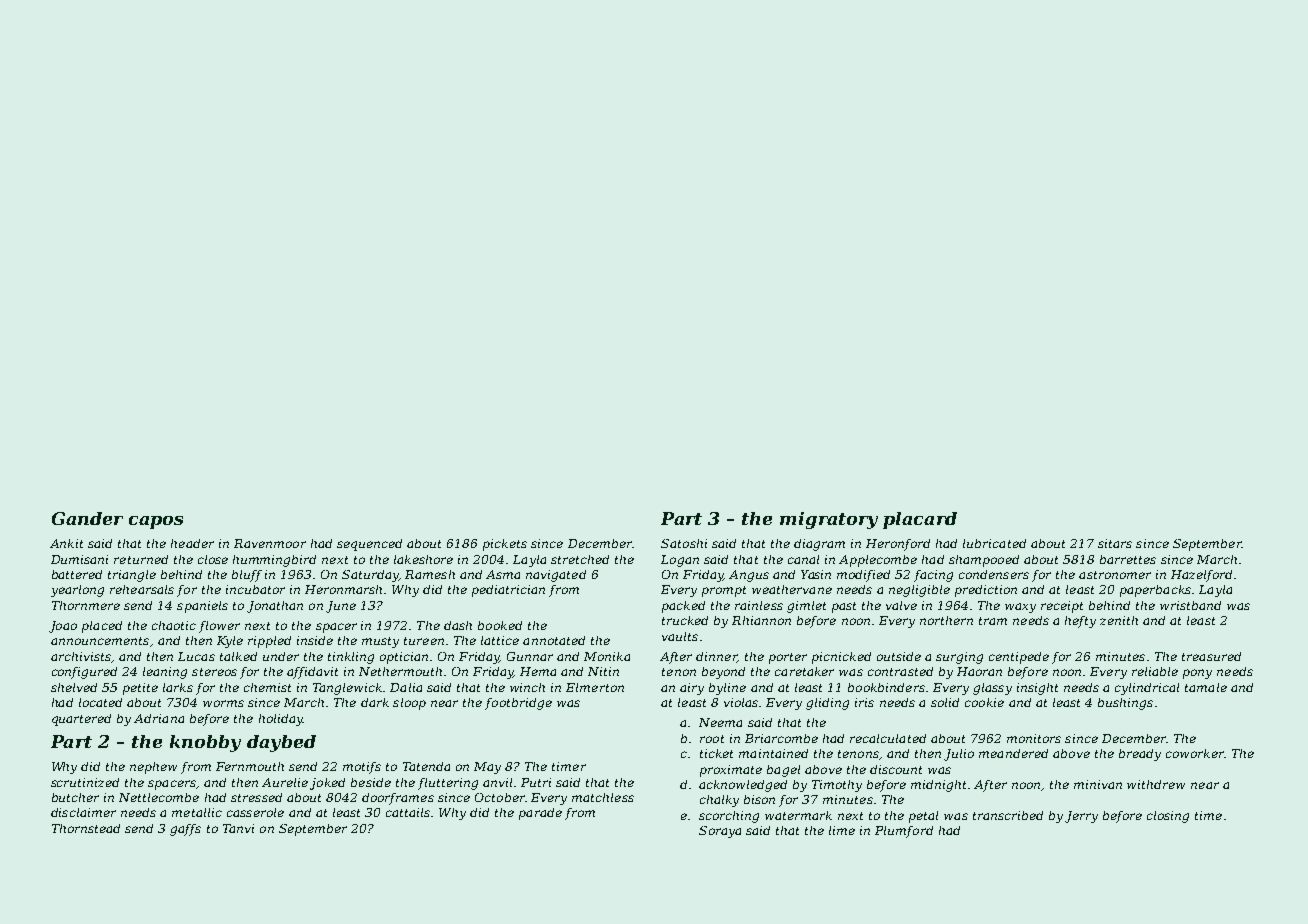 This document has height=924, width=1308. I want to click on proximate, so click(731, 771).
